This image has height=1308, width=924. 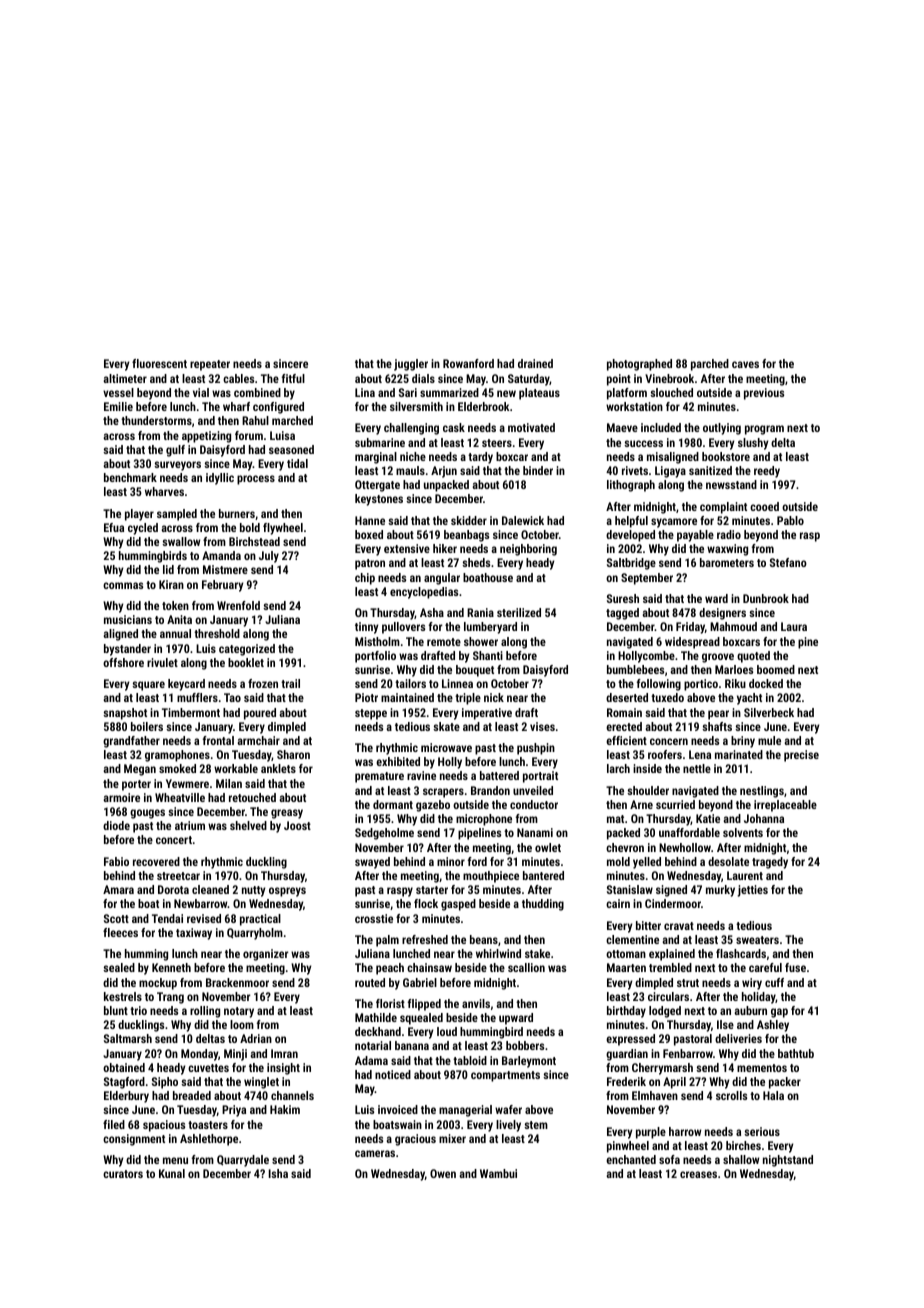 What do you see at coordinates (468, 699) in the image?
I see `triple` at bounding box center [468, 699].
